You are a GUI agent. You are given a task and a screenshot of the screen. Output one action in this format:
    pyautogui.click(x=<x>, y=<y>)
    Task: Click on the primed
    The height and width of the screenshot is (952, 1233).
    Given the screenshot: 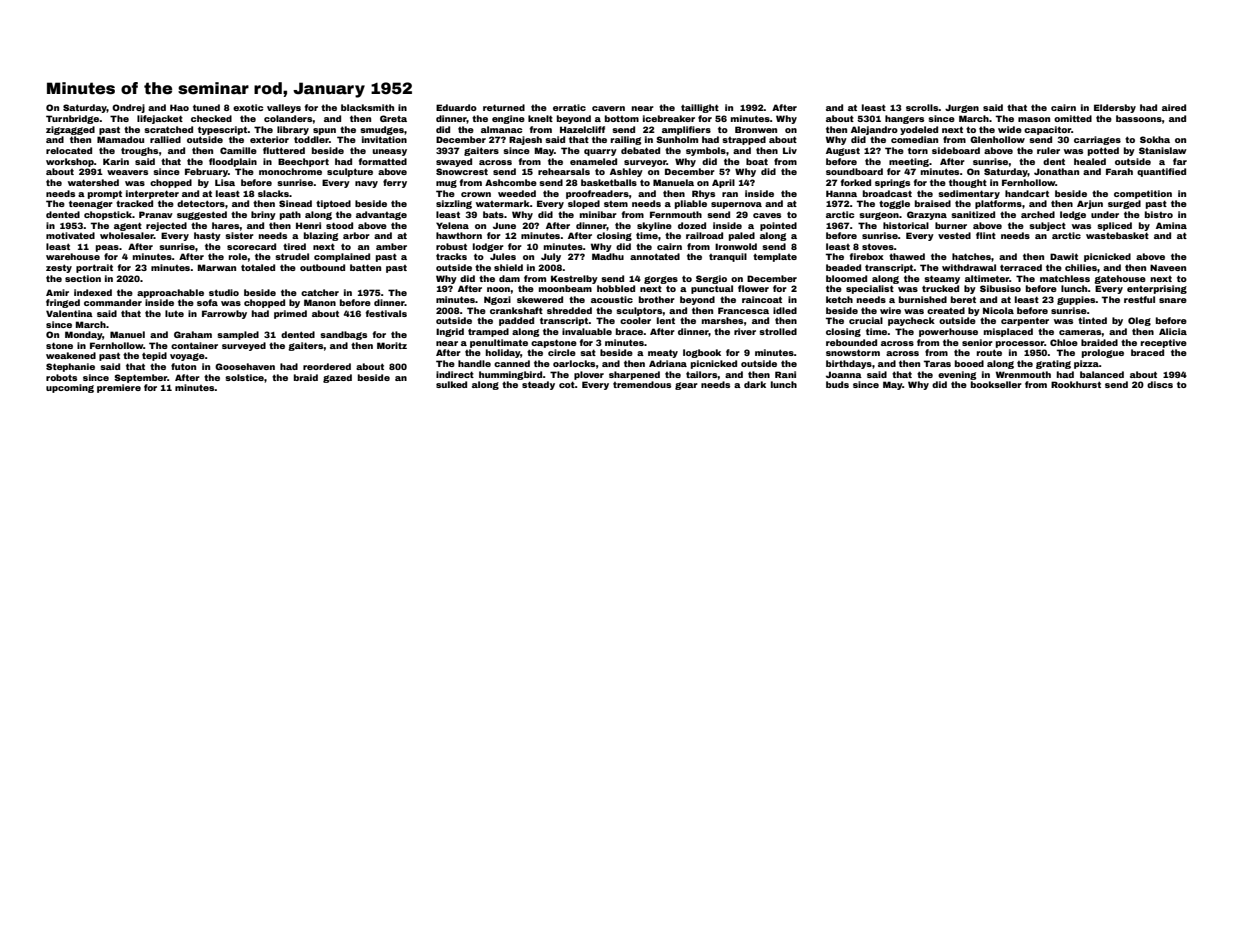 What is the action you would take?
    pyautogui.click(x=290, y=314)
